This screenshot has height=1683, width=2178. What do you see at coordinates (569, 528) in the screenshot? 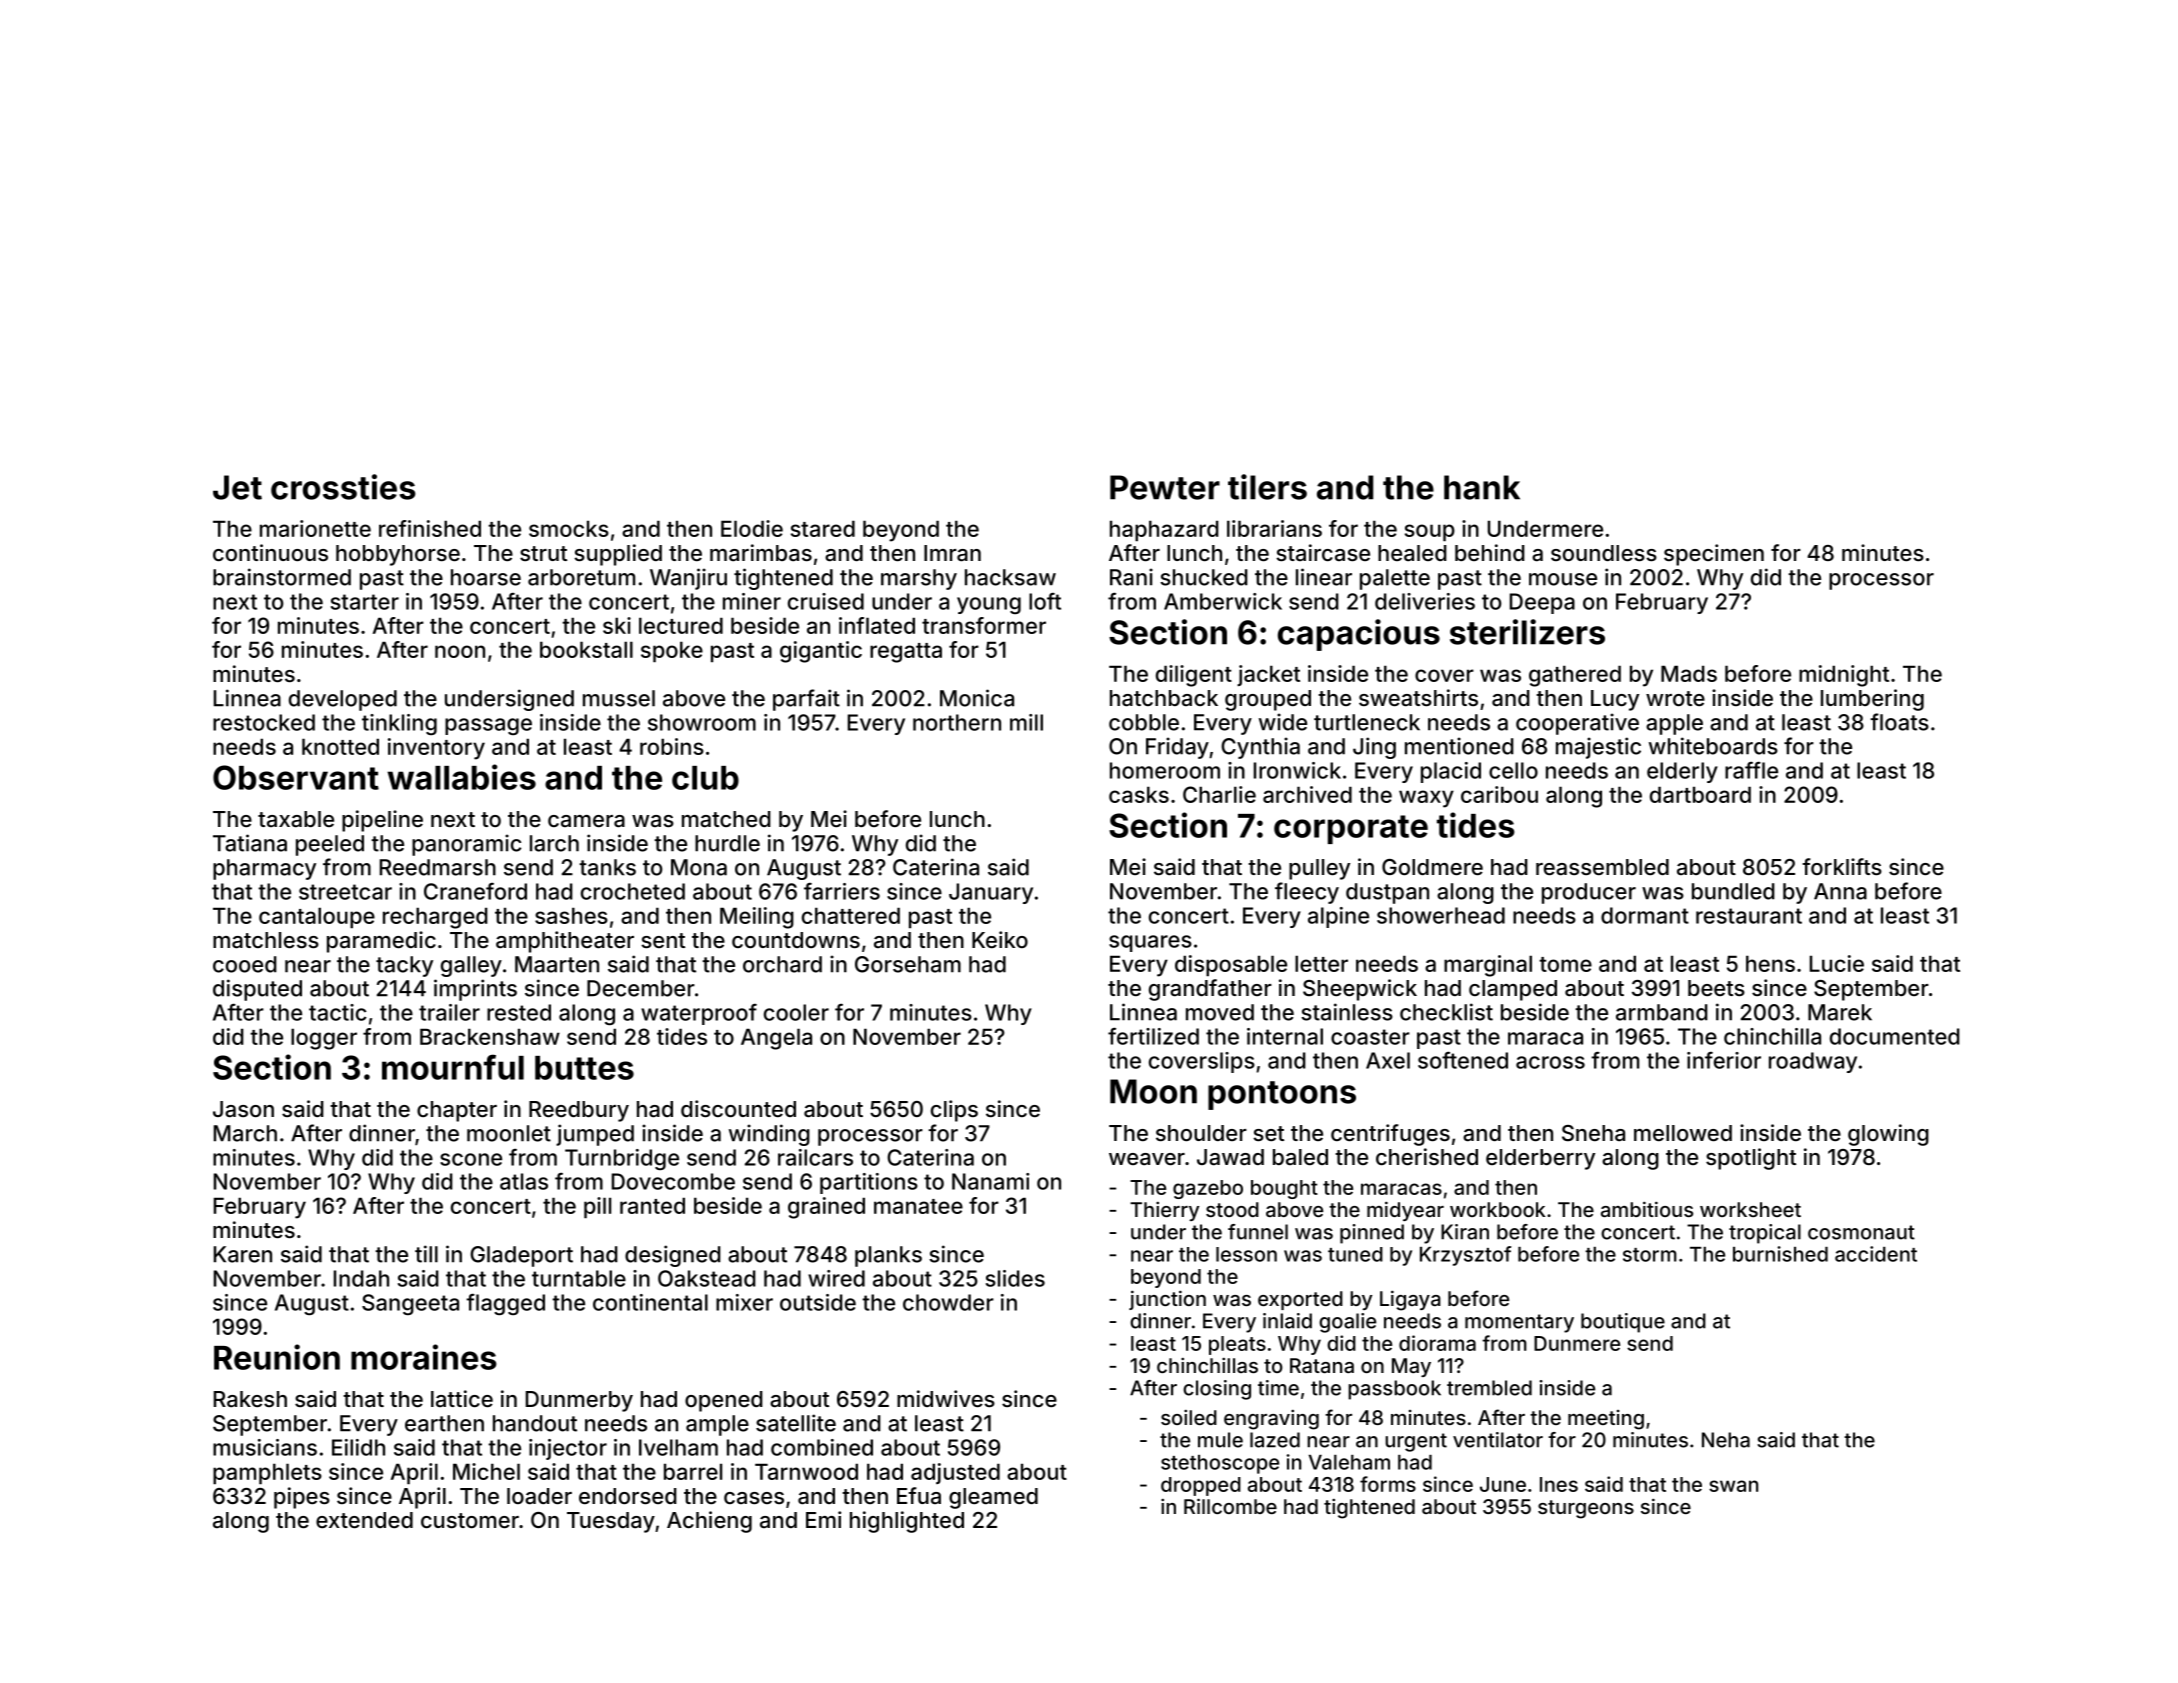
I see `smocks` at bounding box center [569, 528].
